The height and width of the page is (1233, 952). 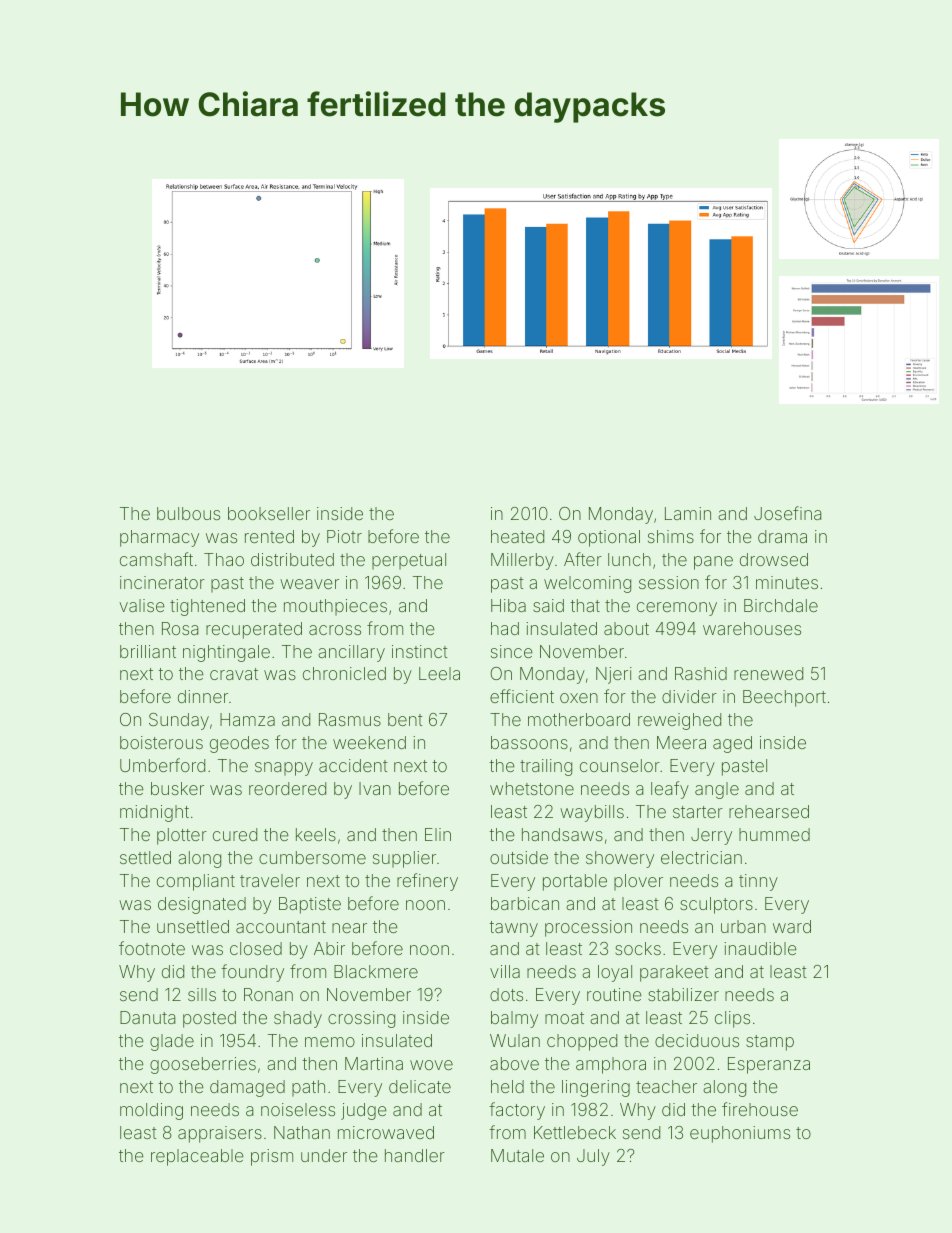 What do you see at coordinates (409, 561) in the page?
I see `perpetual` at bounding box center [409, 561].
